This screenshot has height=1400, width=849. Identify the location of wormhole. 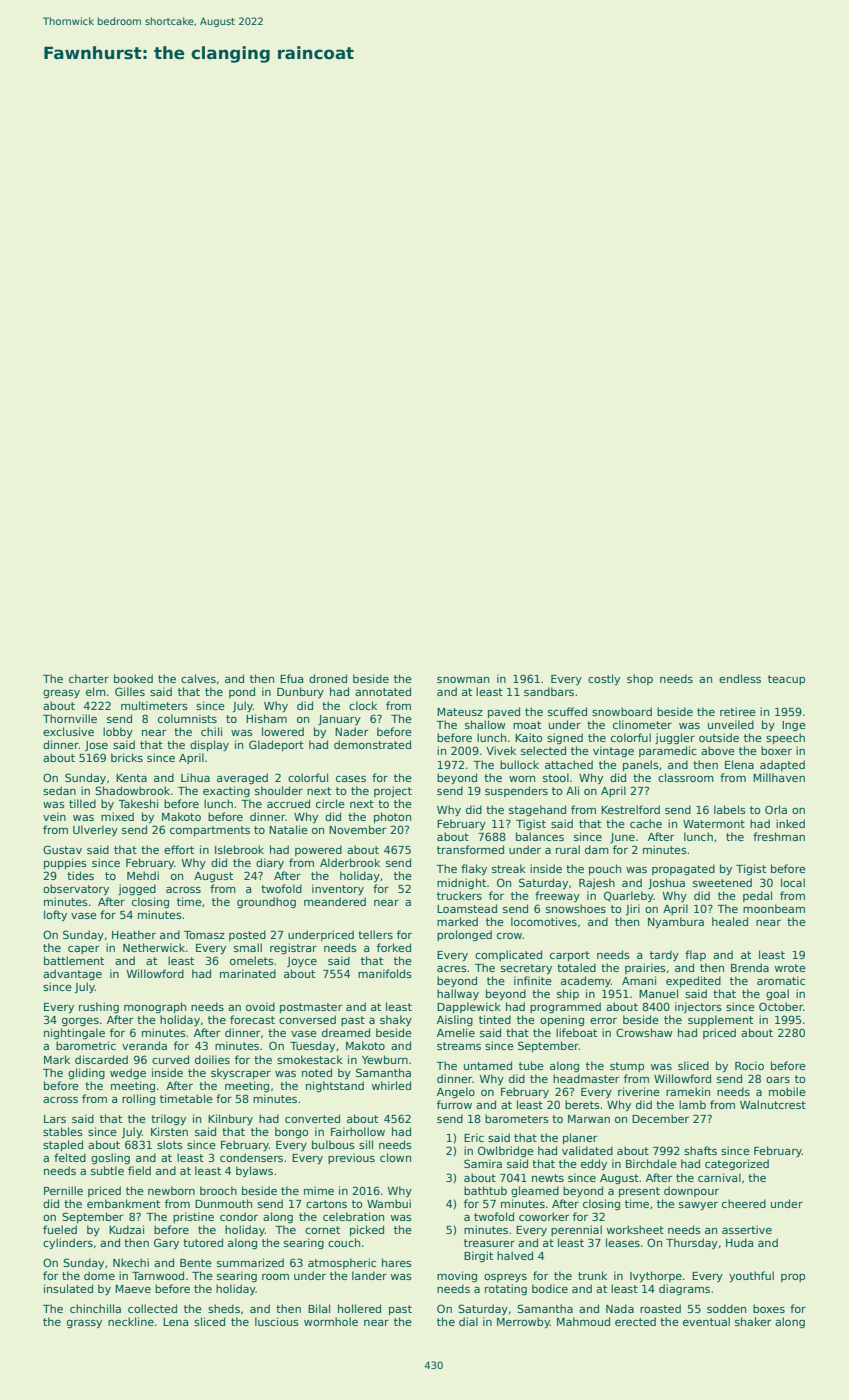
(331, 1321).
